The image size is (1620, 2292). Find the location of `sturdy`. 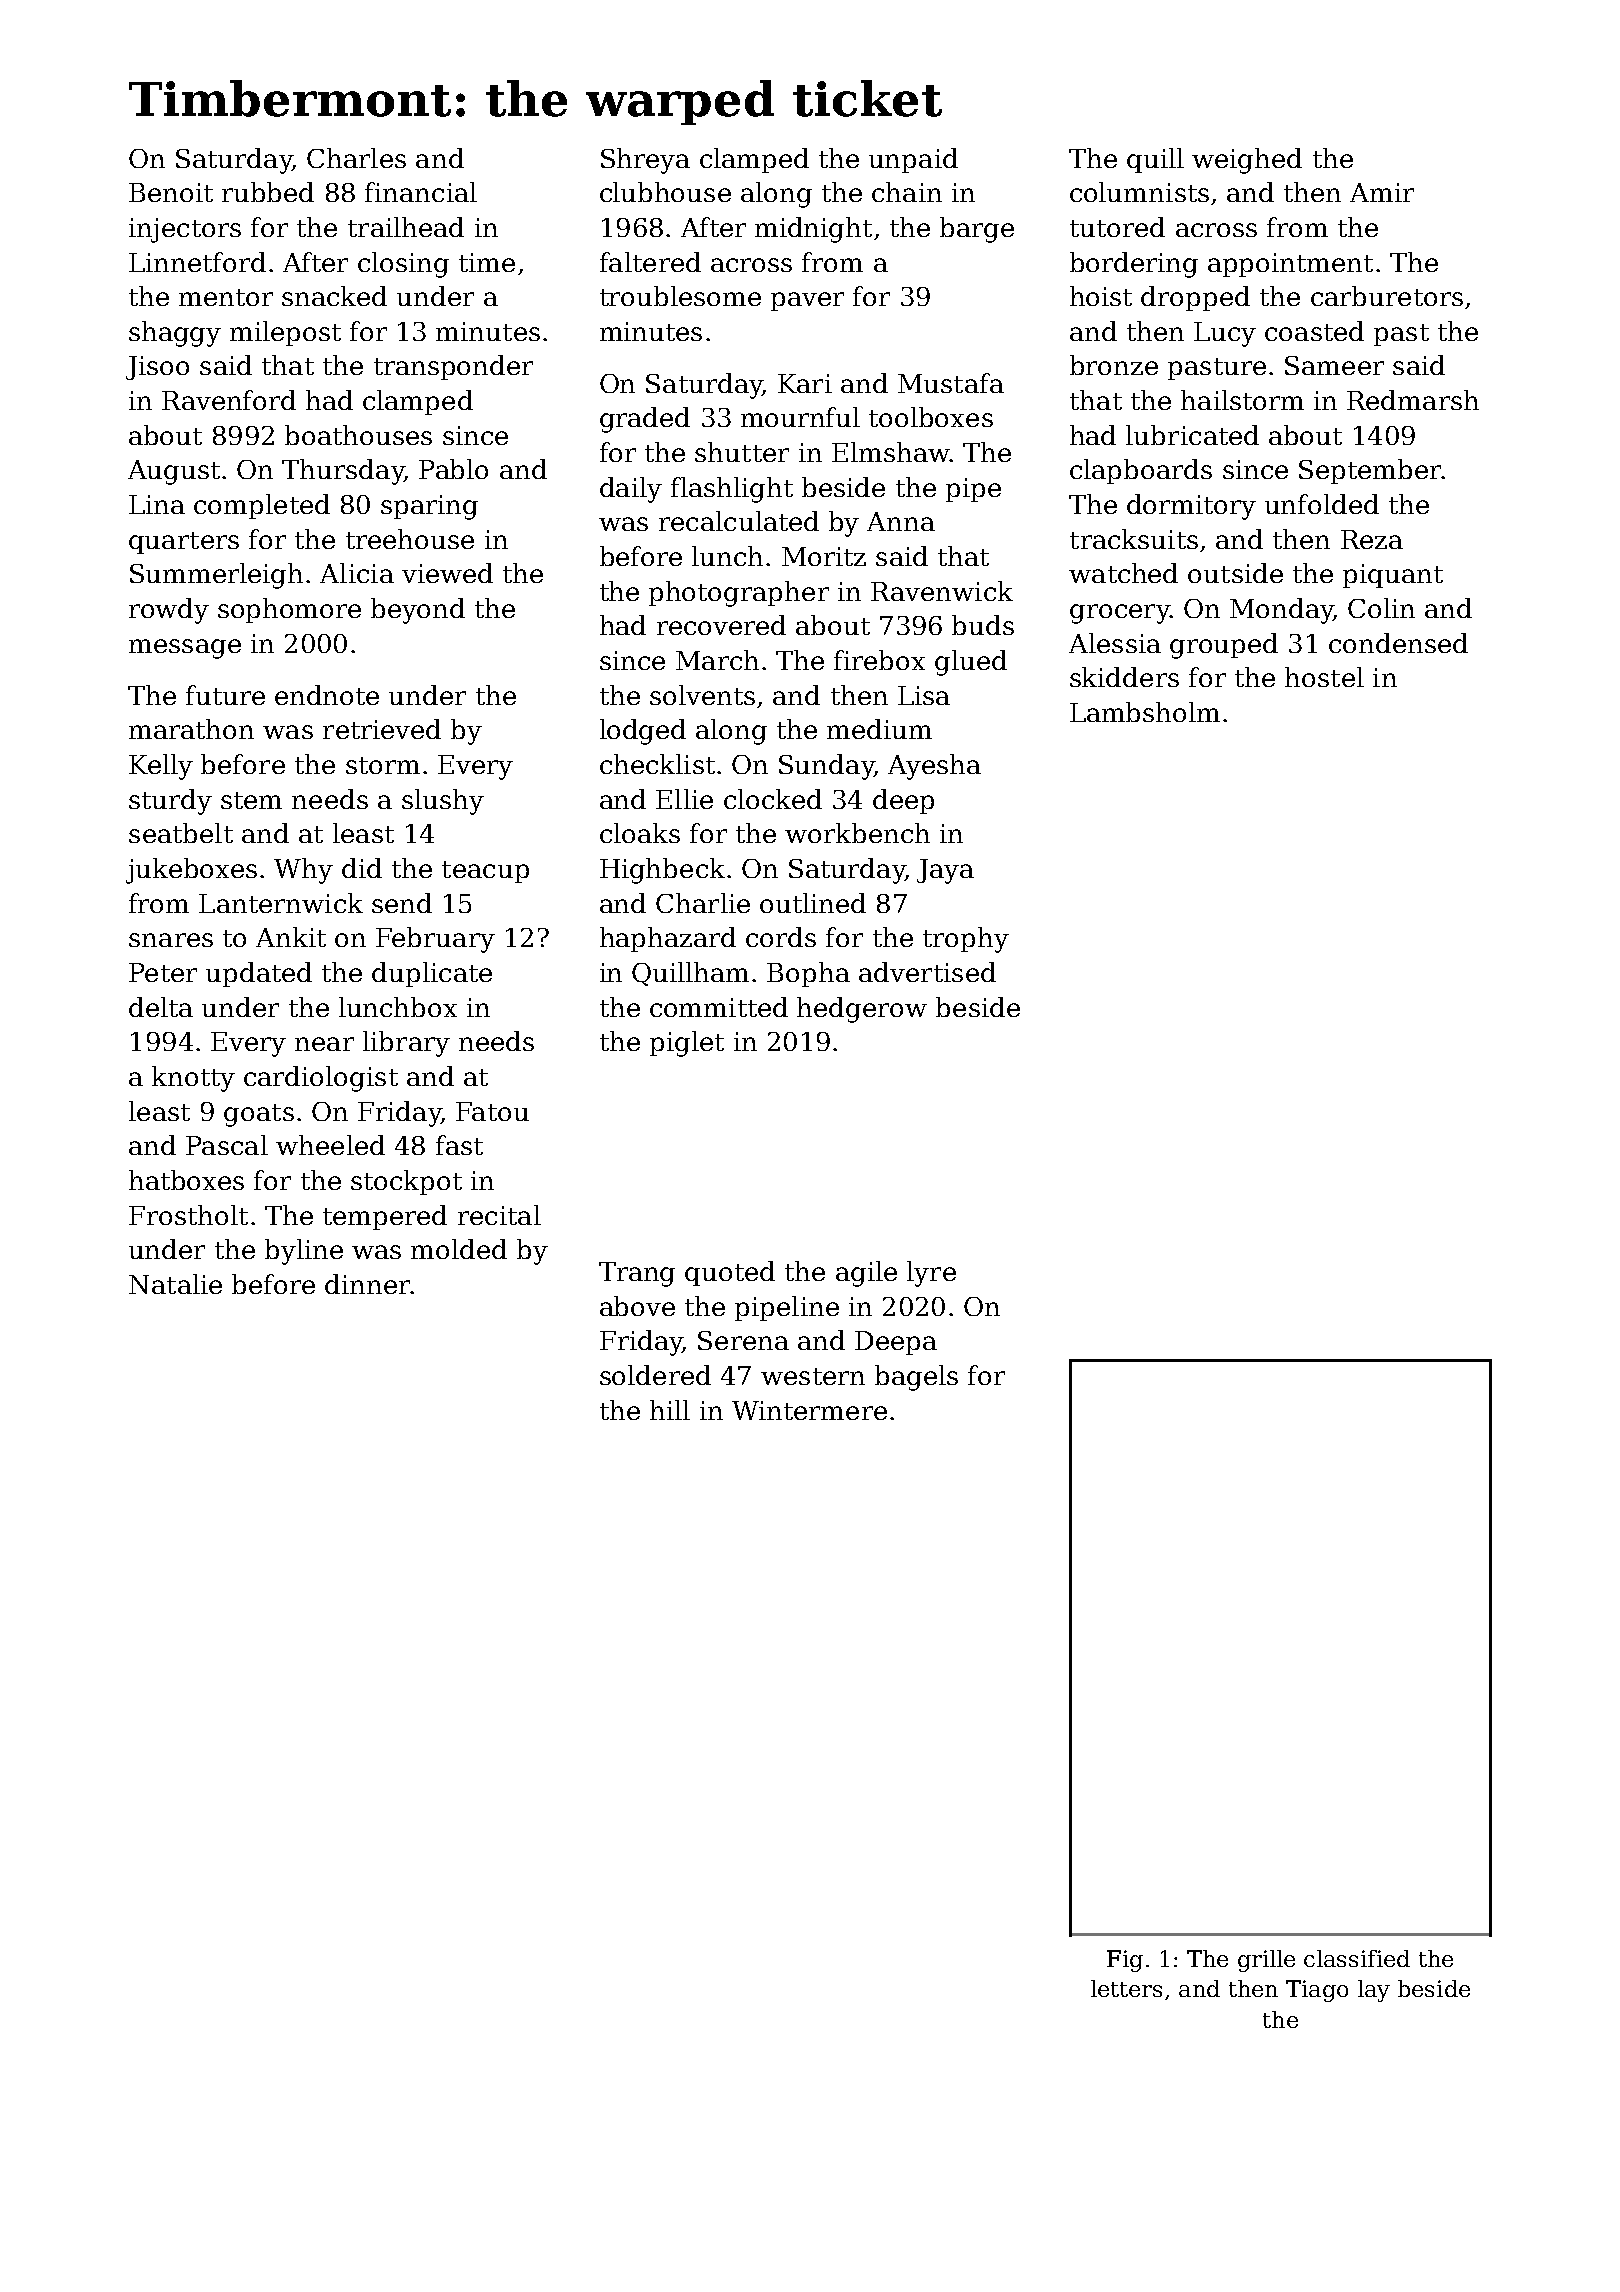

sturdy is located at coordinates (170, 802).
